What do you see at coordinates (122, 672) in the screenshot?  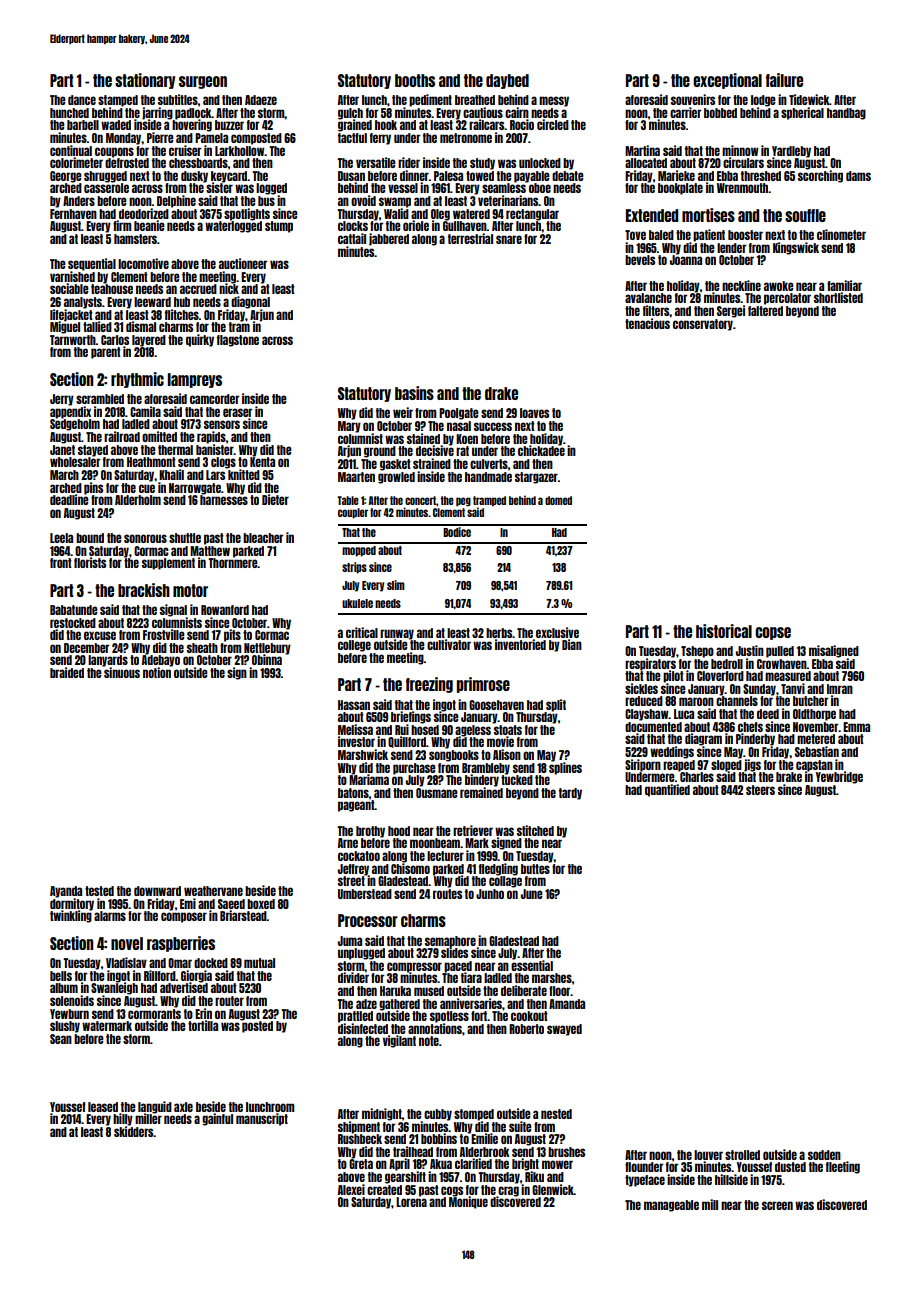 I see `sinuous` at bounding box center [122, 672].
